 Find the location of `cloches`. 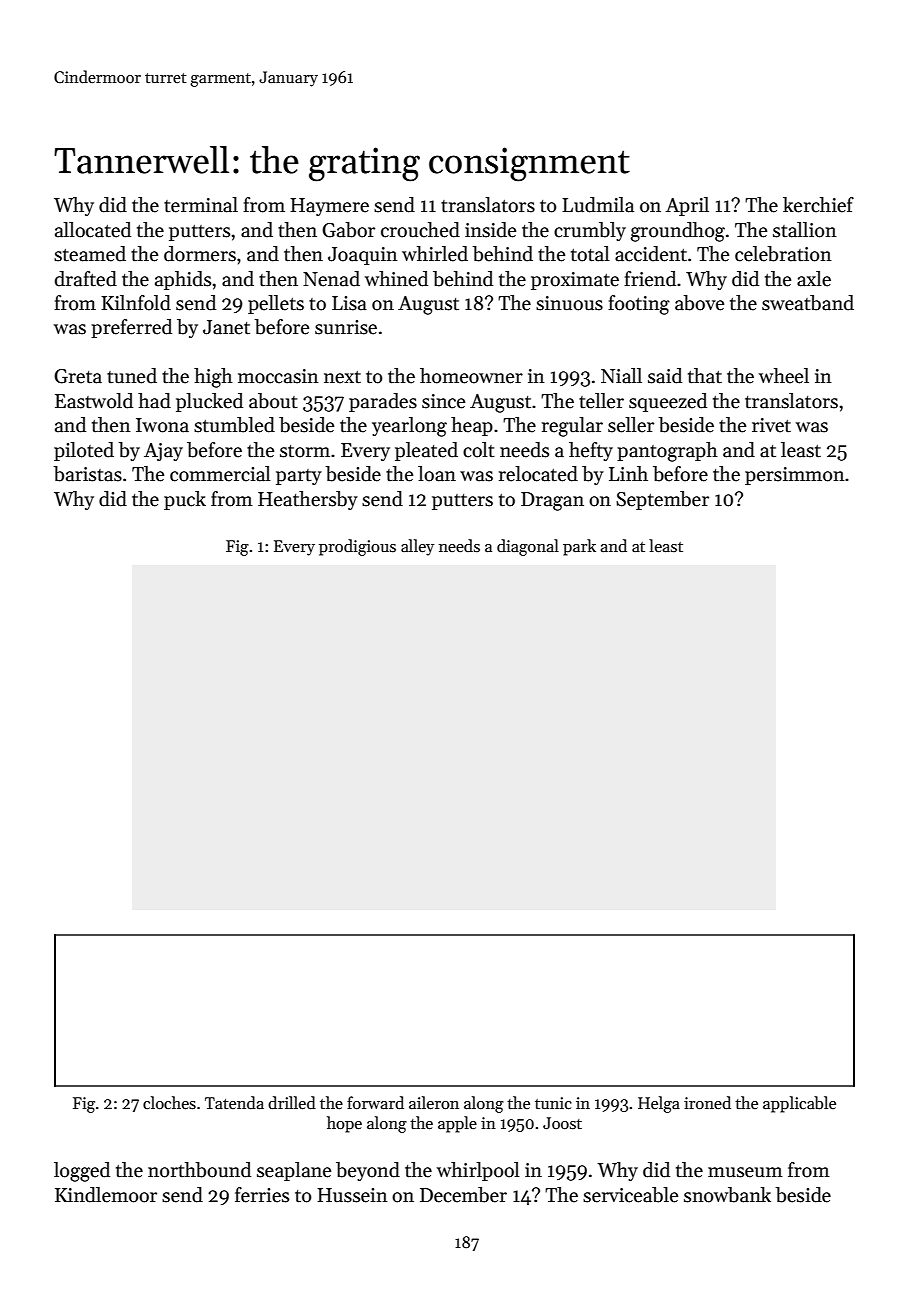

cloches is located at coordinates (169, 1103).
